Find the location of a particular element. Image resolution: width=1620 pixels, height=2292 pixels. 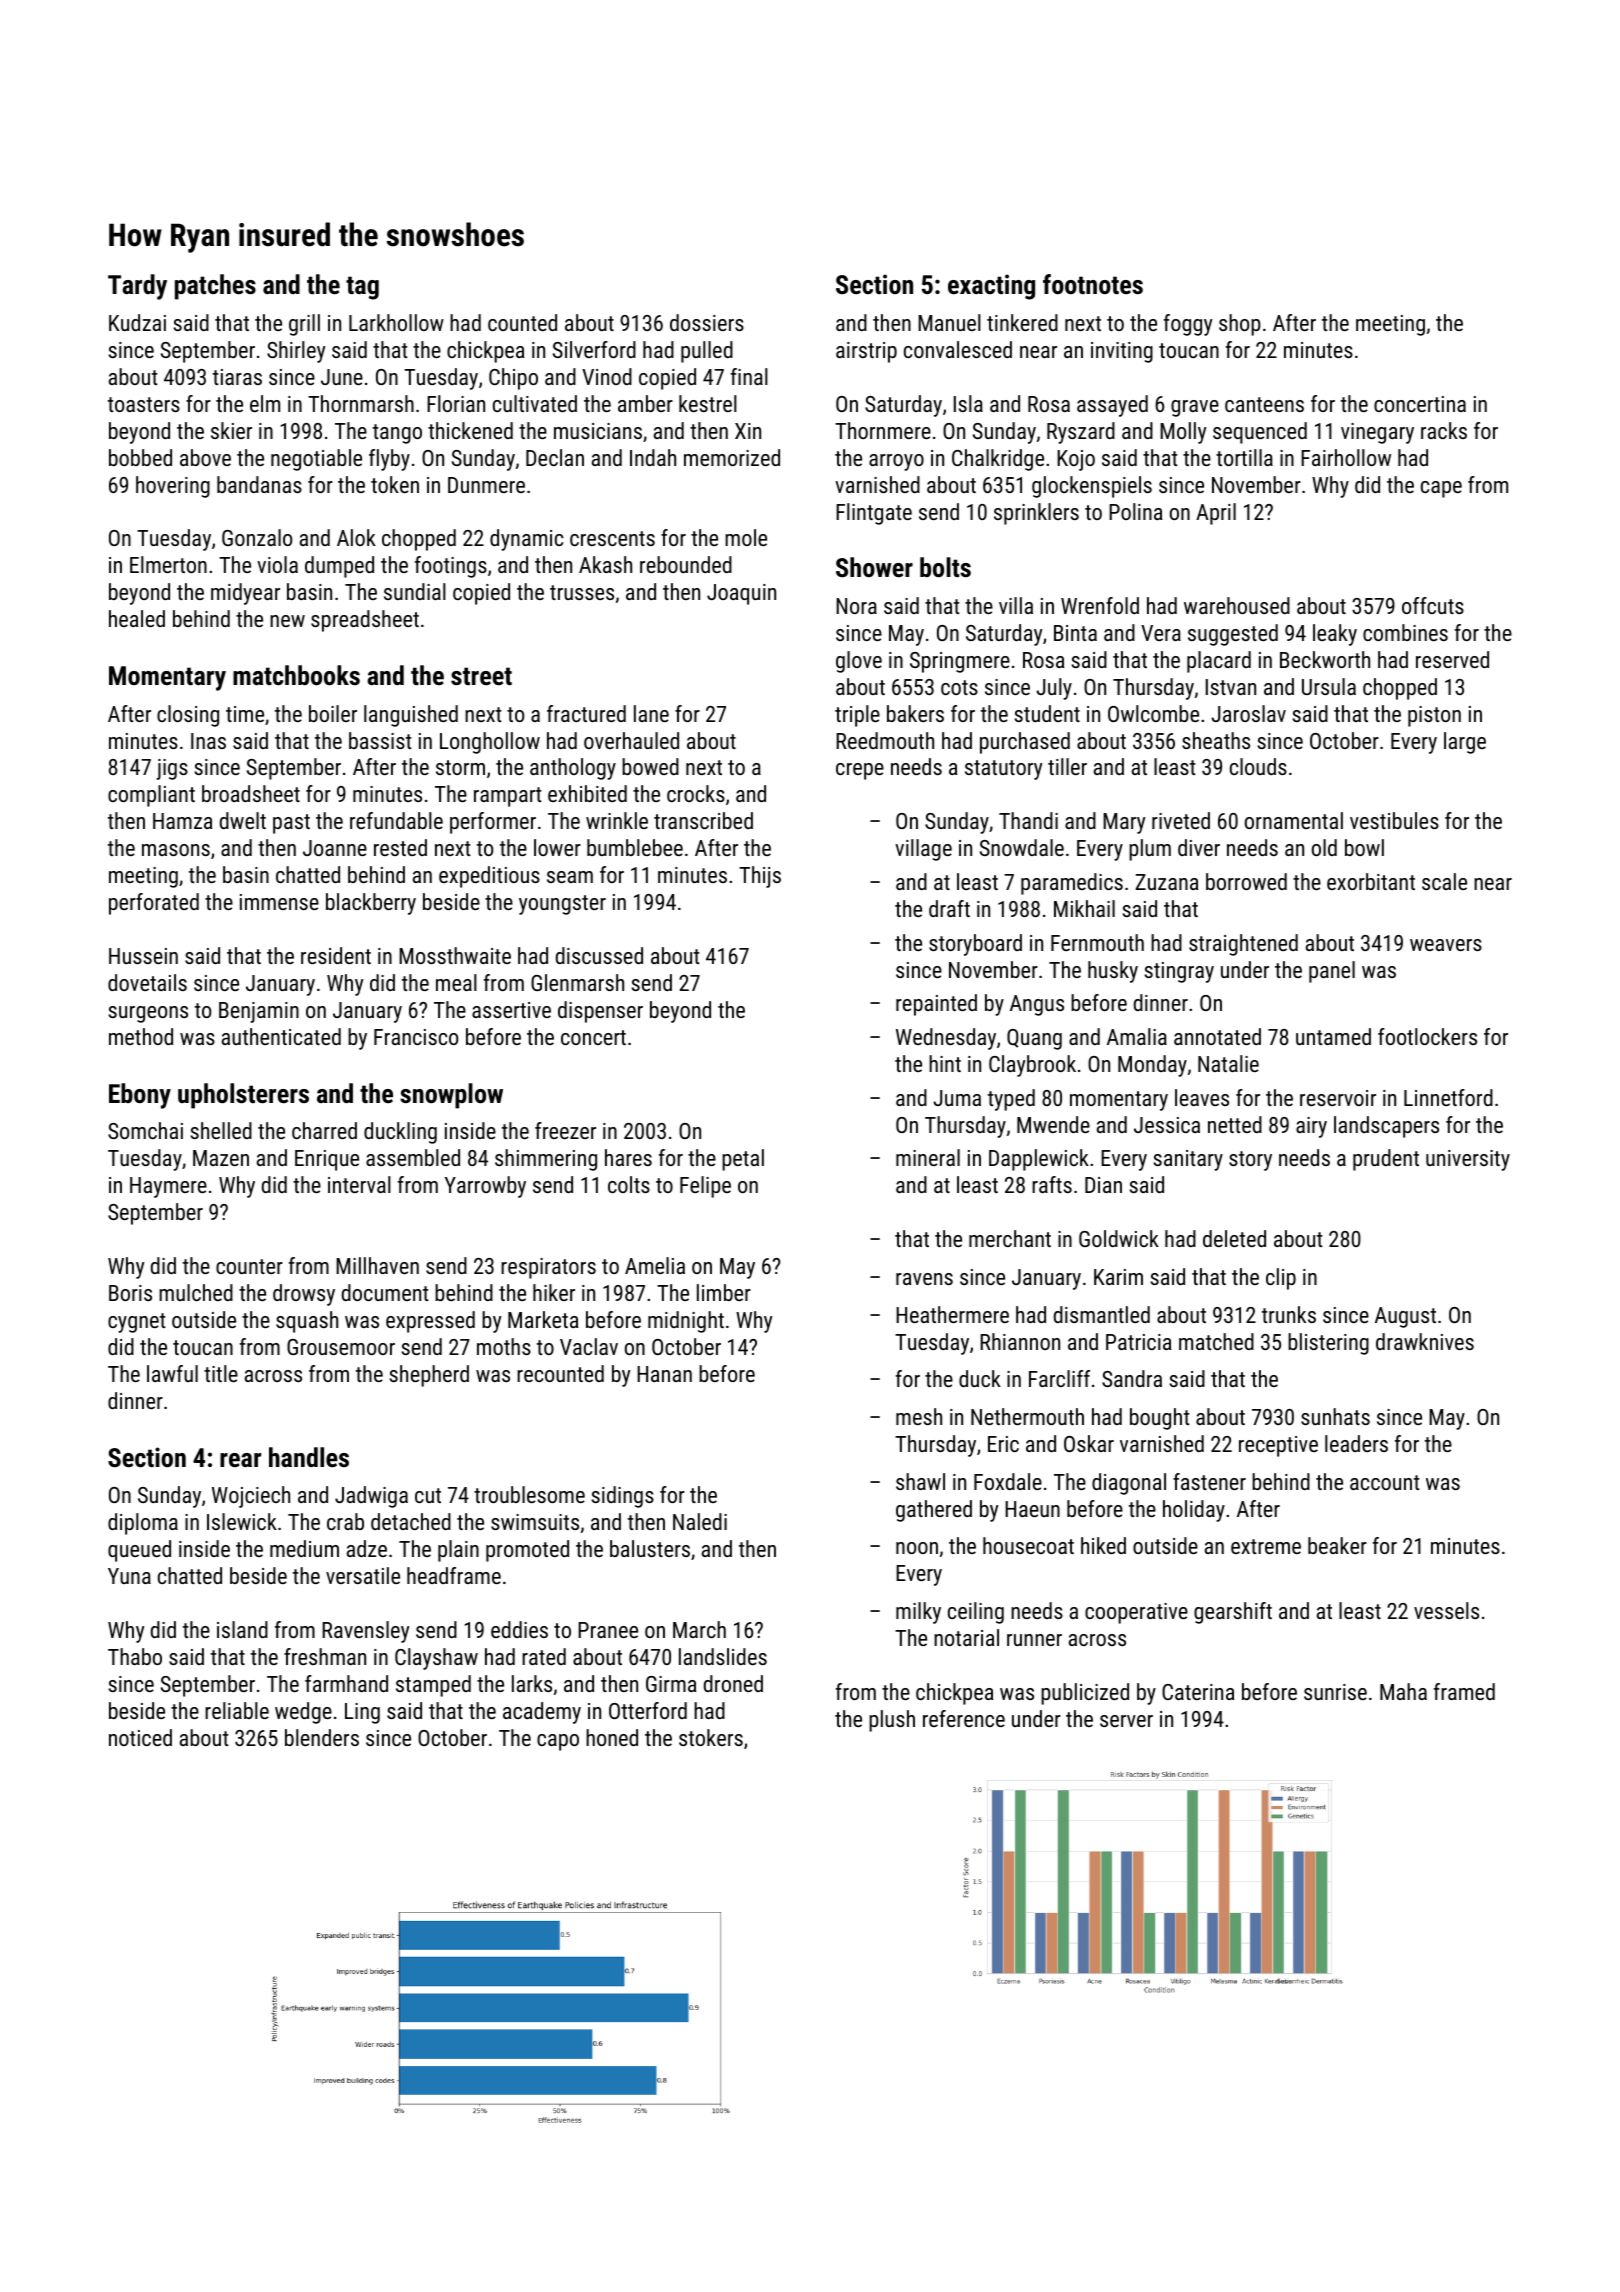

patches is located at coordinates (215, 287).
